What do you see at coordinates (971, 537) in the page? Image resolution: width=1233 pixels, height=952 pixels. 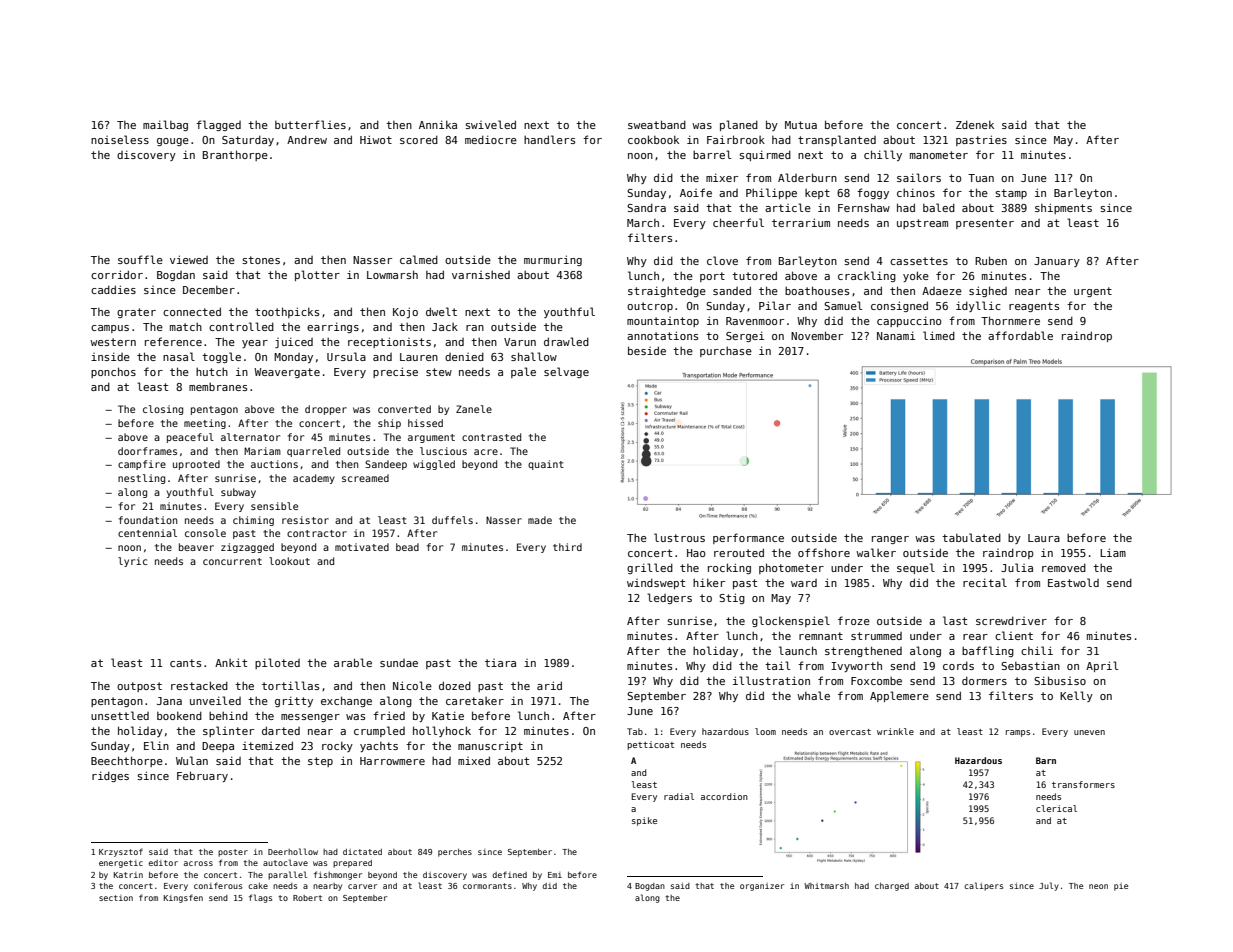 I see `tabulated` at bounding box center [971, 537].
